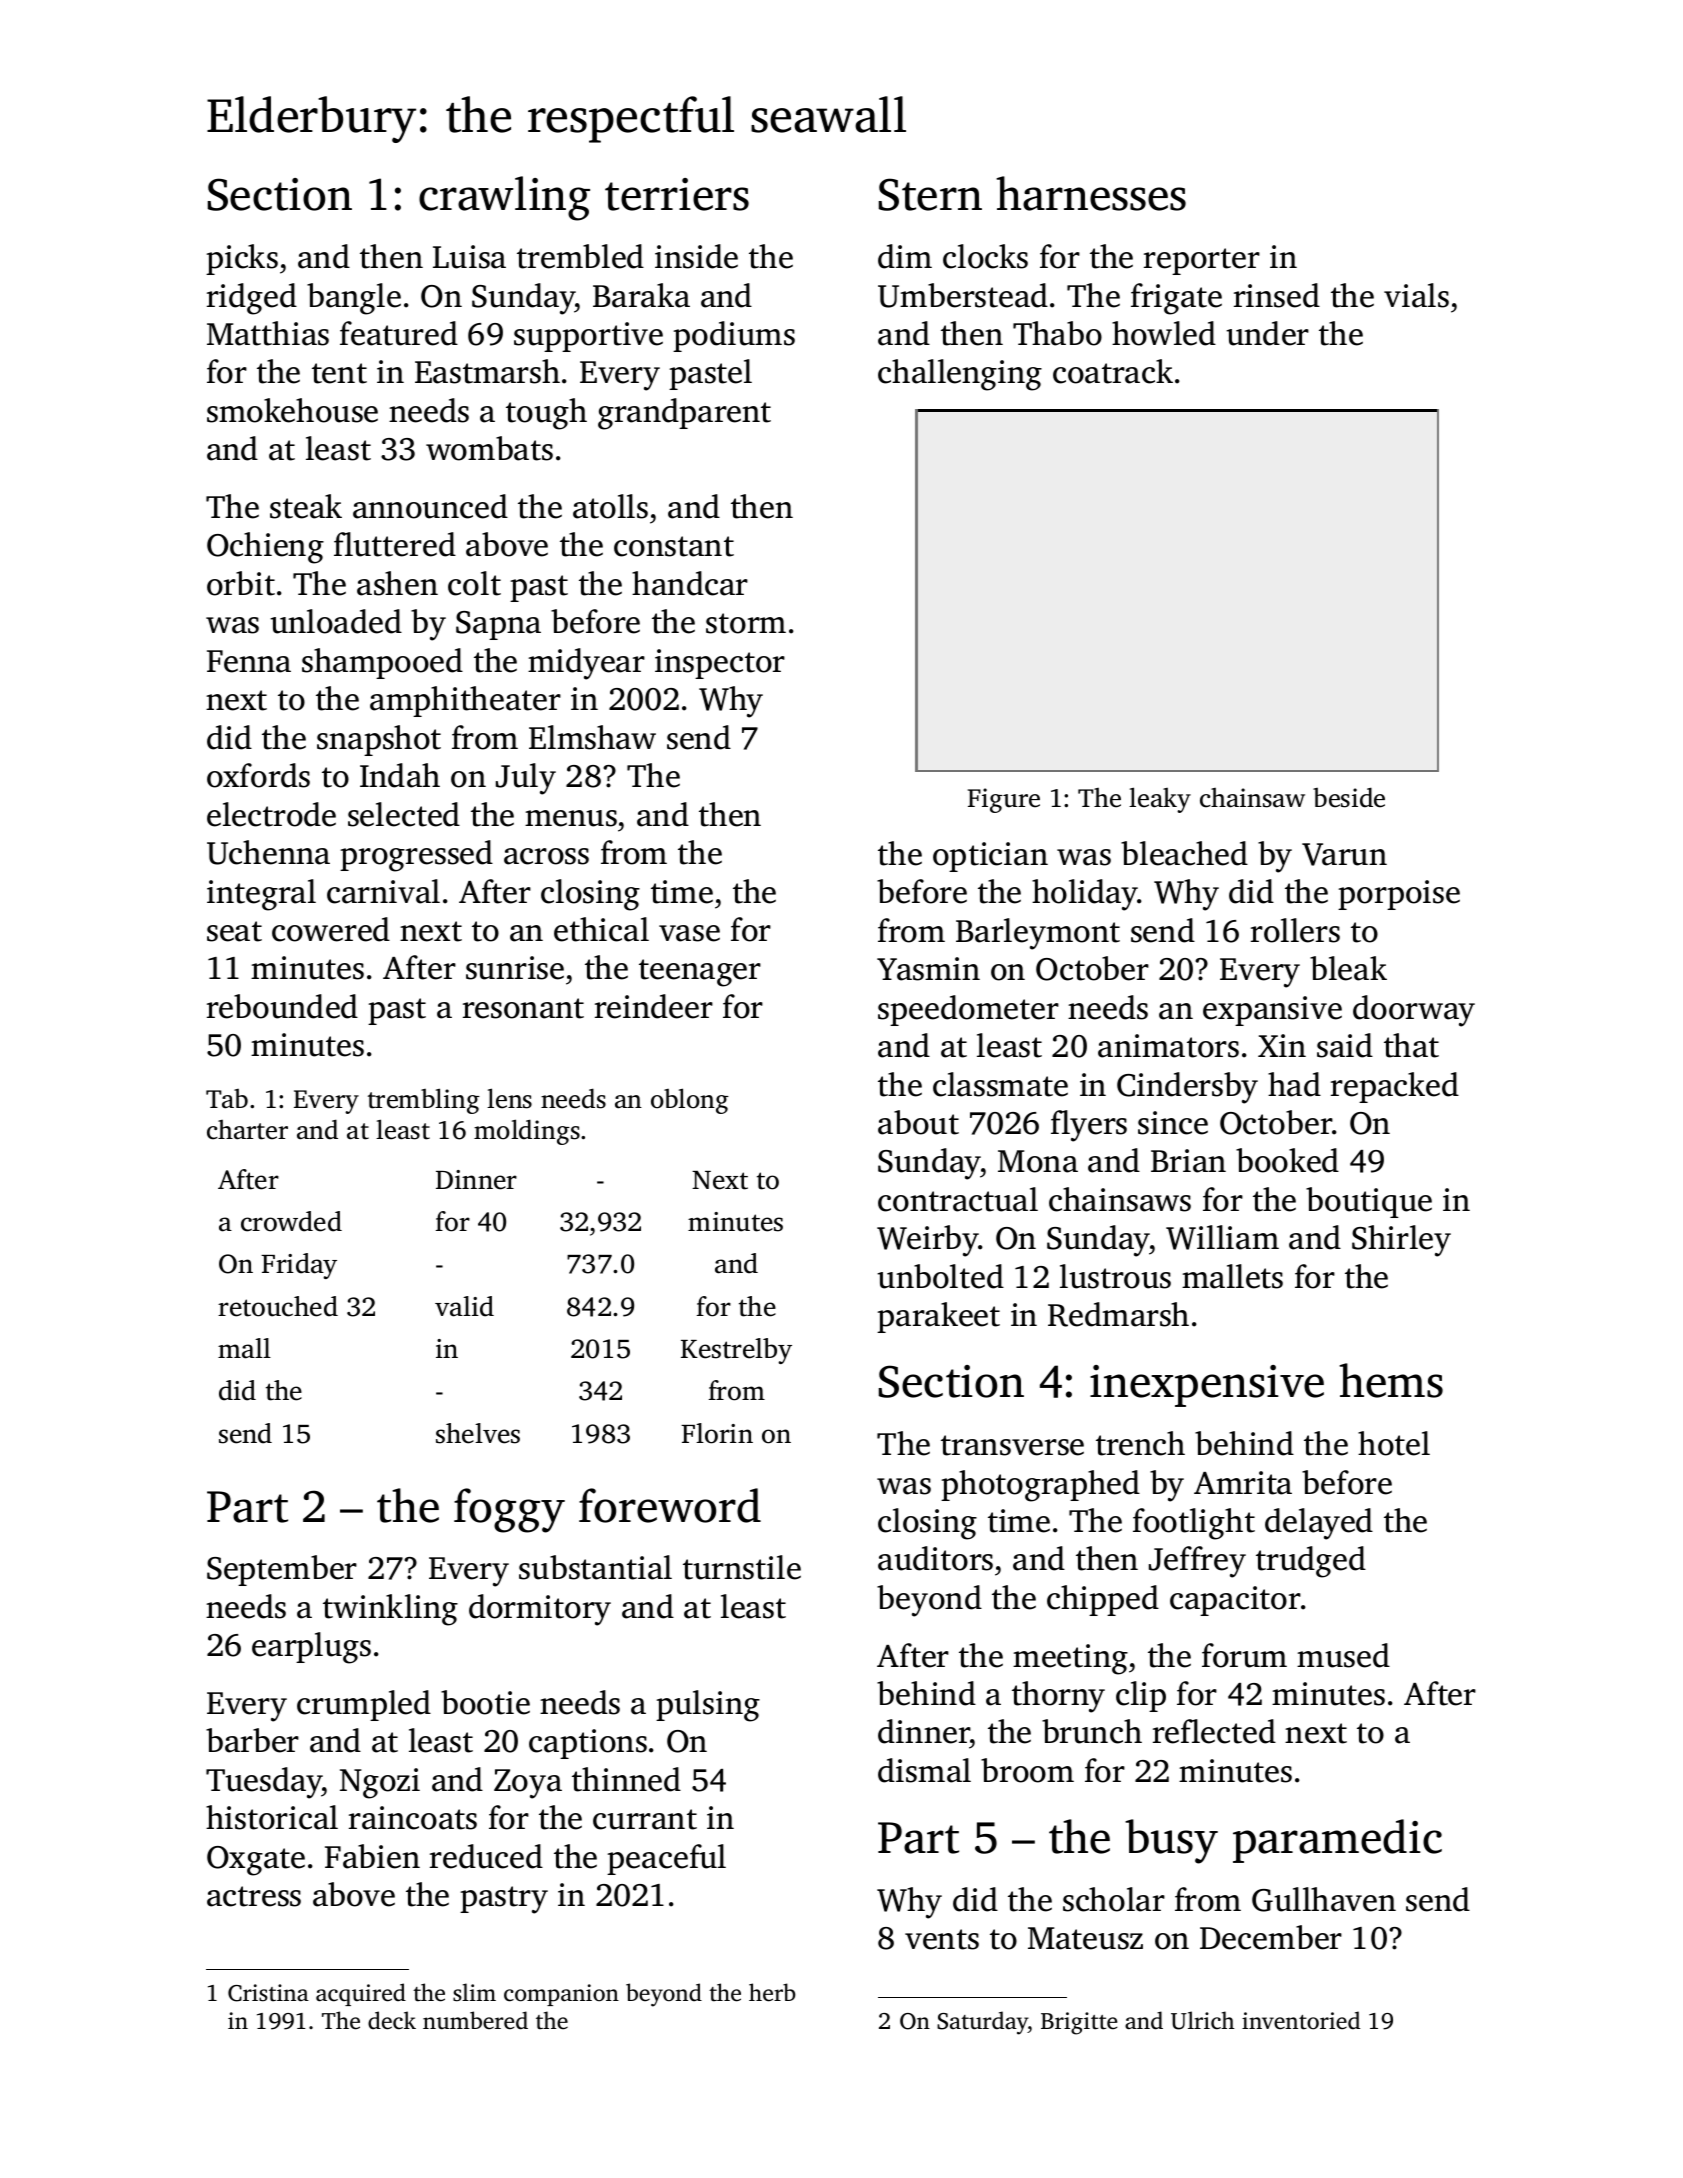 This document has width=1683, height=2178. What do you see at coordinates (268, 1993) in the document?
I see `Cristina` at bounding box center [268, 1993].
